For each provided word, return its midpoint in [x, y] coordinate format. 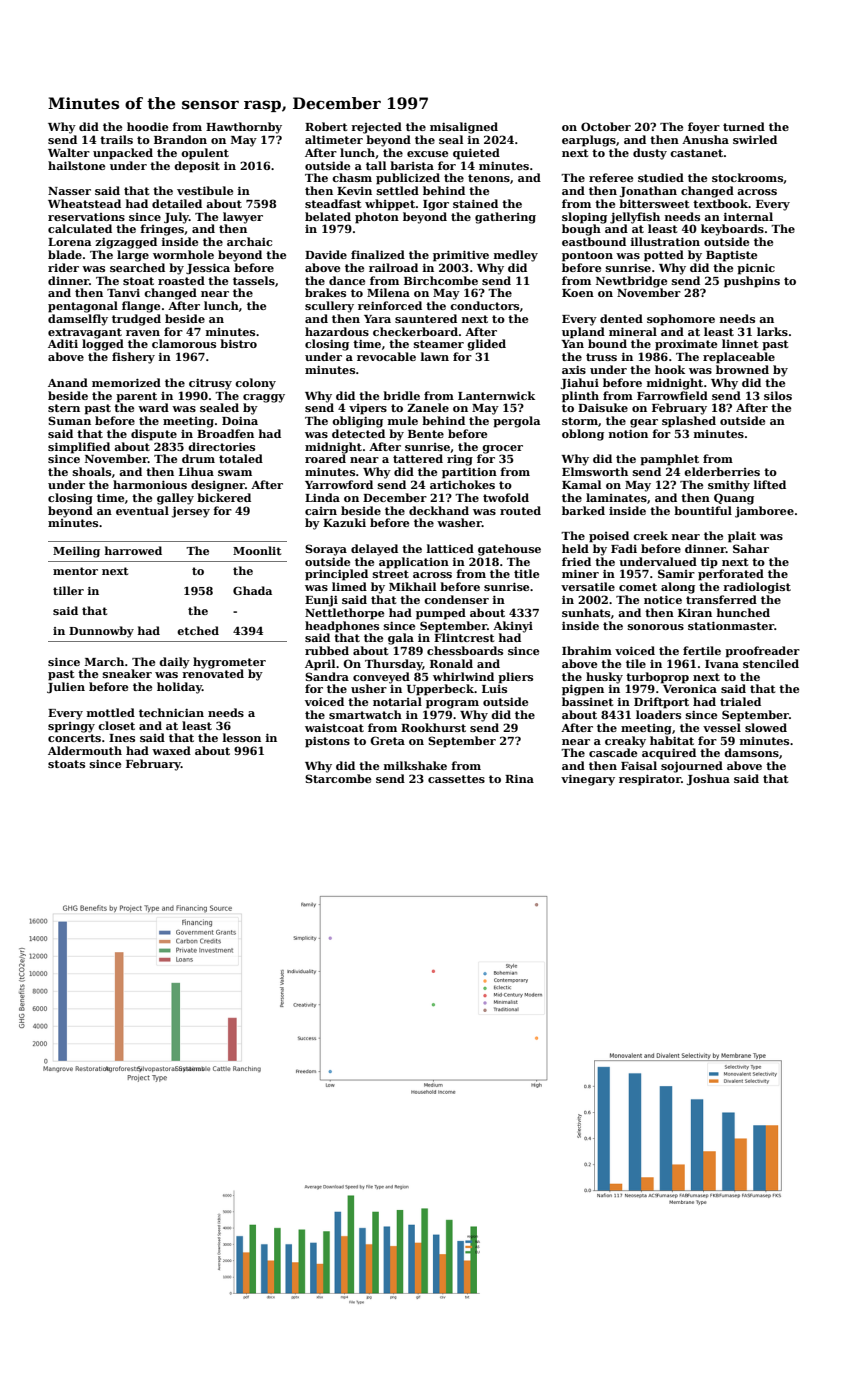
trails [116, 139]
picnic [756, 269]
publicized [408, 179]
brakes [325, 292]
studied [661, 177]
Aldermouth [85, 750]
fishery [133, 358]
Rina [519, 778]
